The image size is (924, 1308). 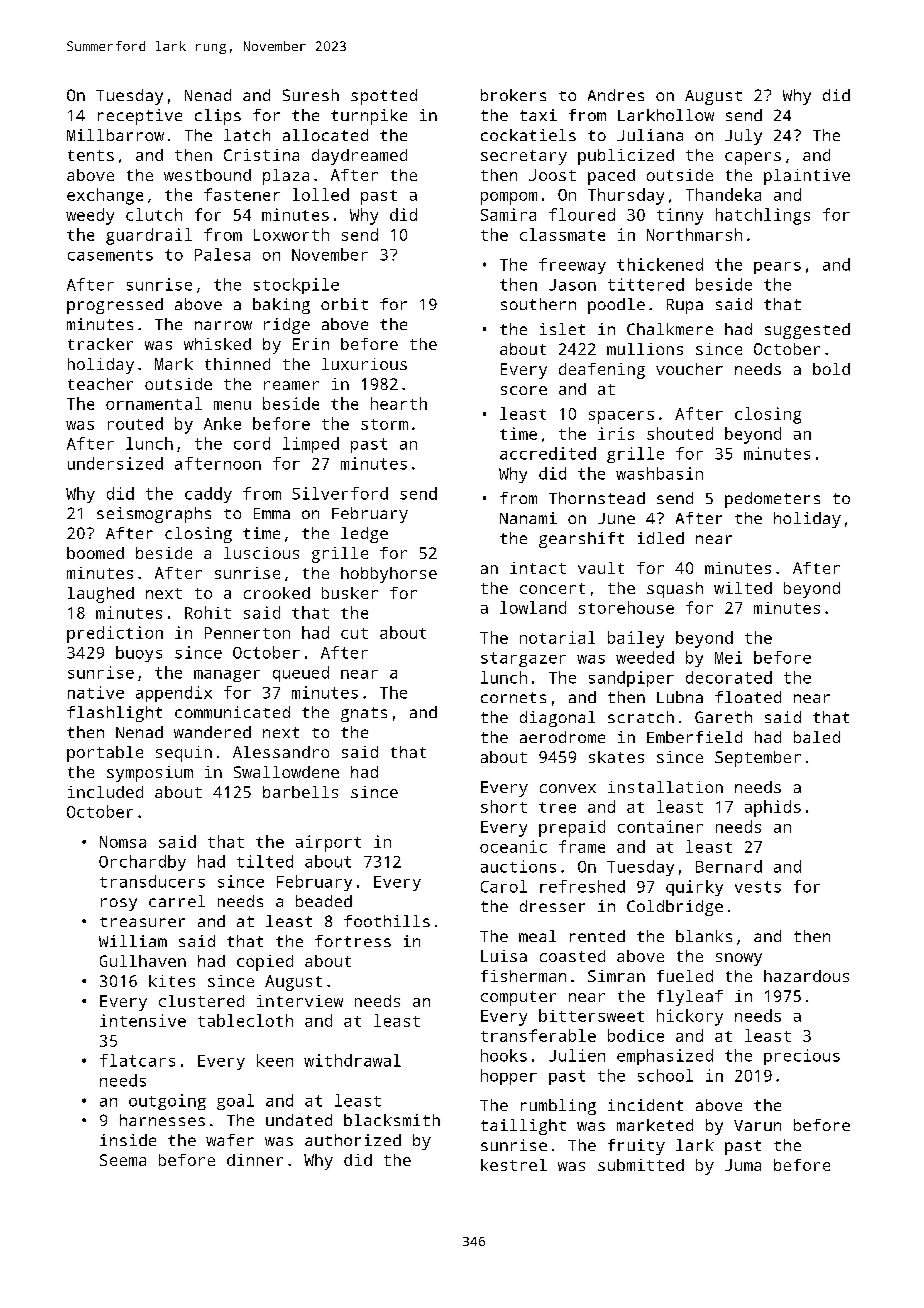 I want to click on Andres, so click(x=616, y=95).
